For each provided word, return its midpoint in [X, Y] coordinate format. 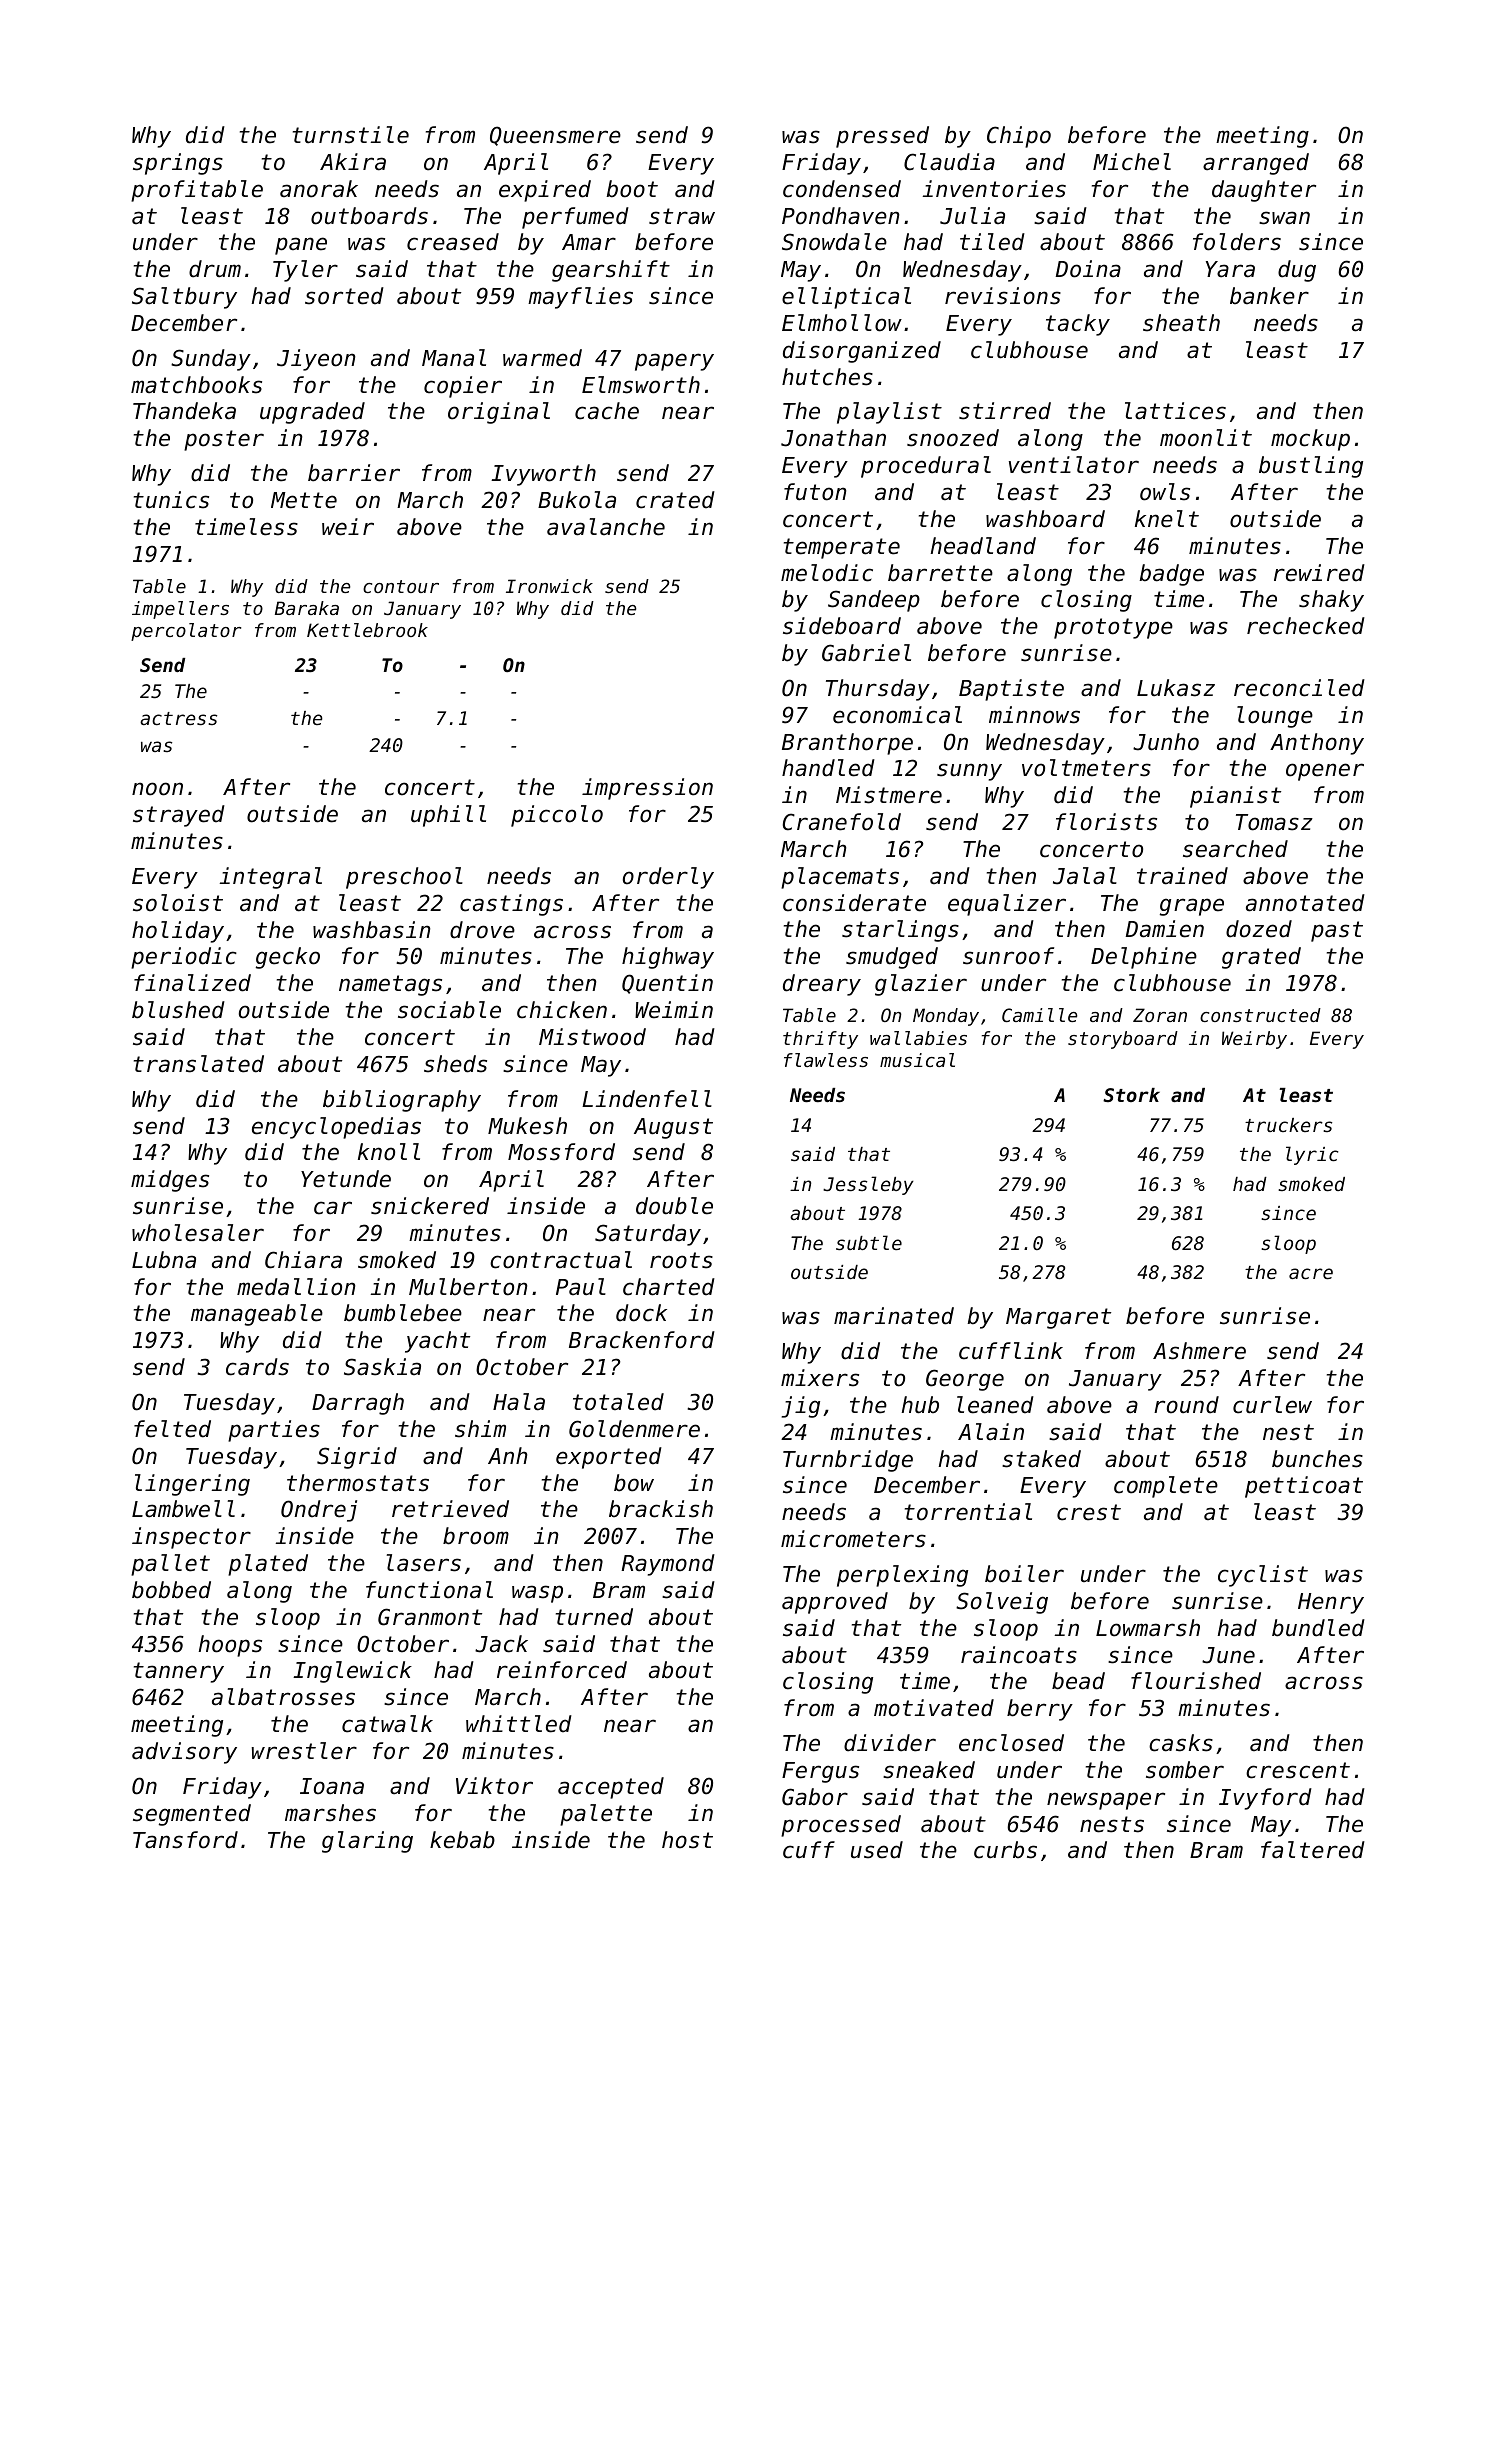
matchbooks [196, 385]
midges [170, 1181]
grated [1261, 958]
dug [1297, 271]
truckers [1288, 1125]
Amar [589, 242]
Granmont [430, 1617]
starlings [900, 931]
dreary [822, 985]
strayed [179, 816]
